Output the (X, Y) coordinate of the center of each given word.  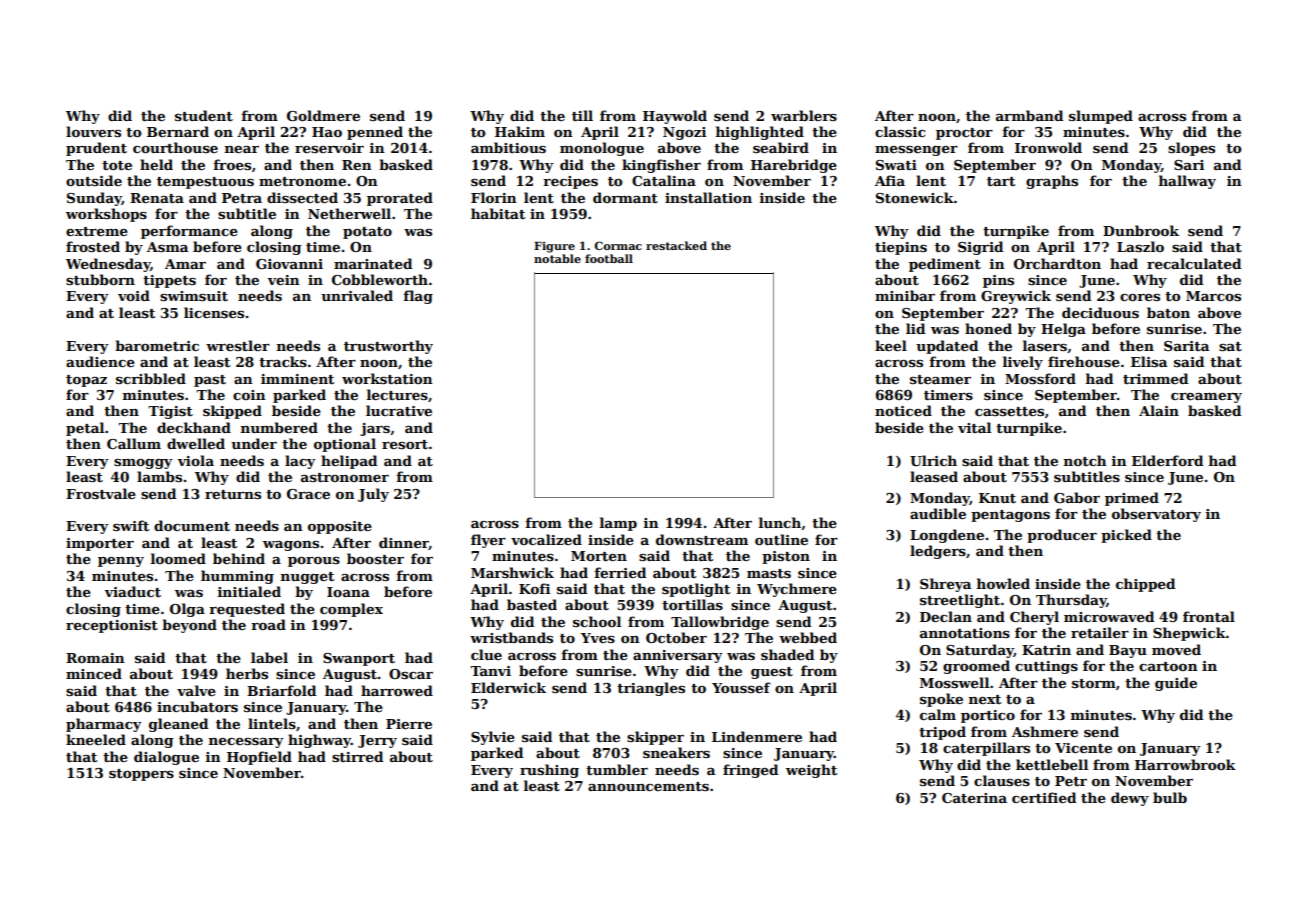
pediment (945, 265)
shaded (787, 654)
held (156, 164)
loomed (178, 558)
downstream (702, 539)
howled (1003, 583)
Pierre (409, 724)
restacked (676, 245)
